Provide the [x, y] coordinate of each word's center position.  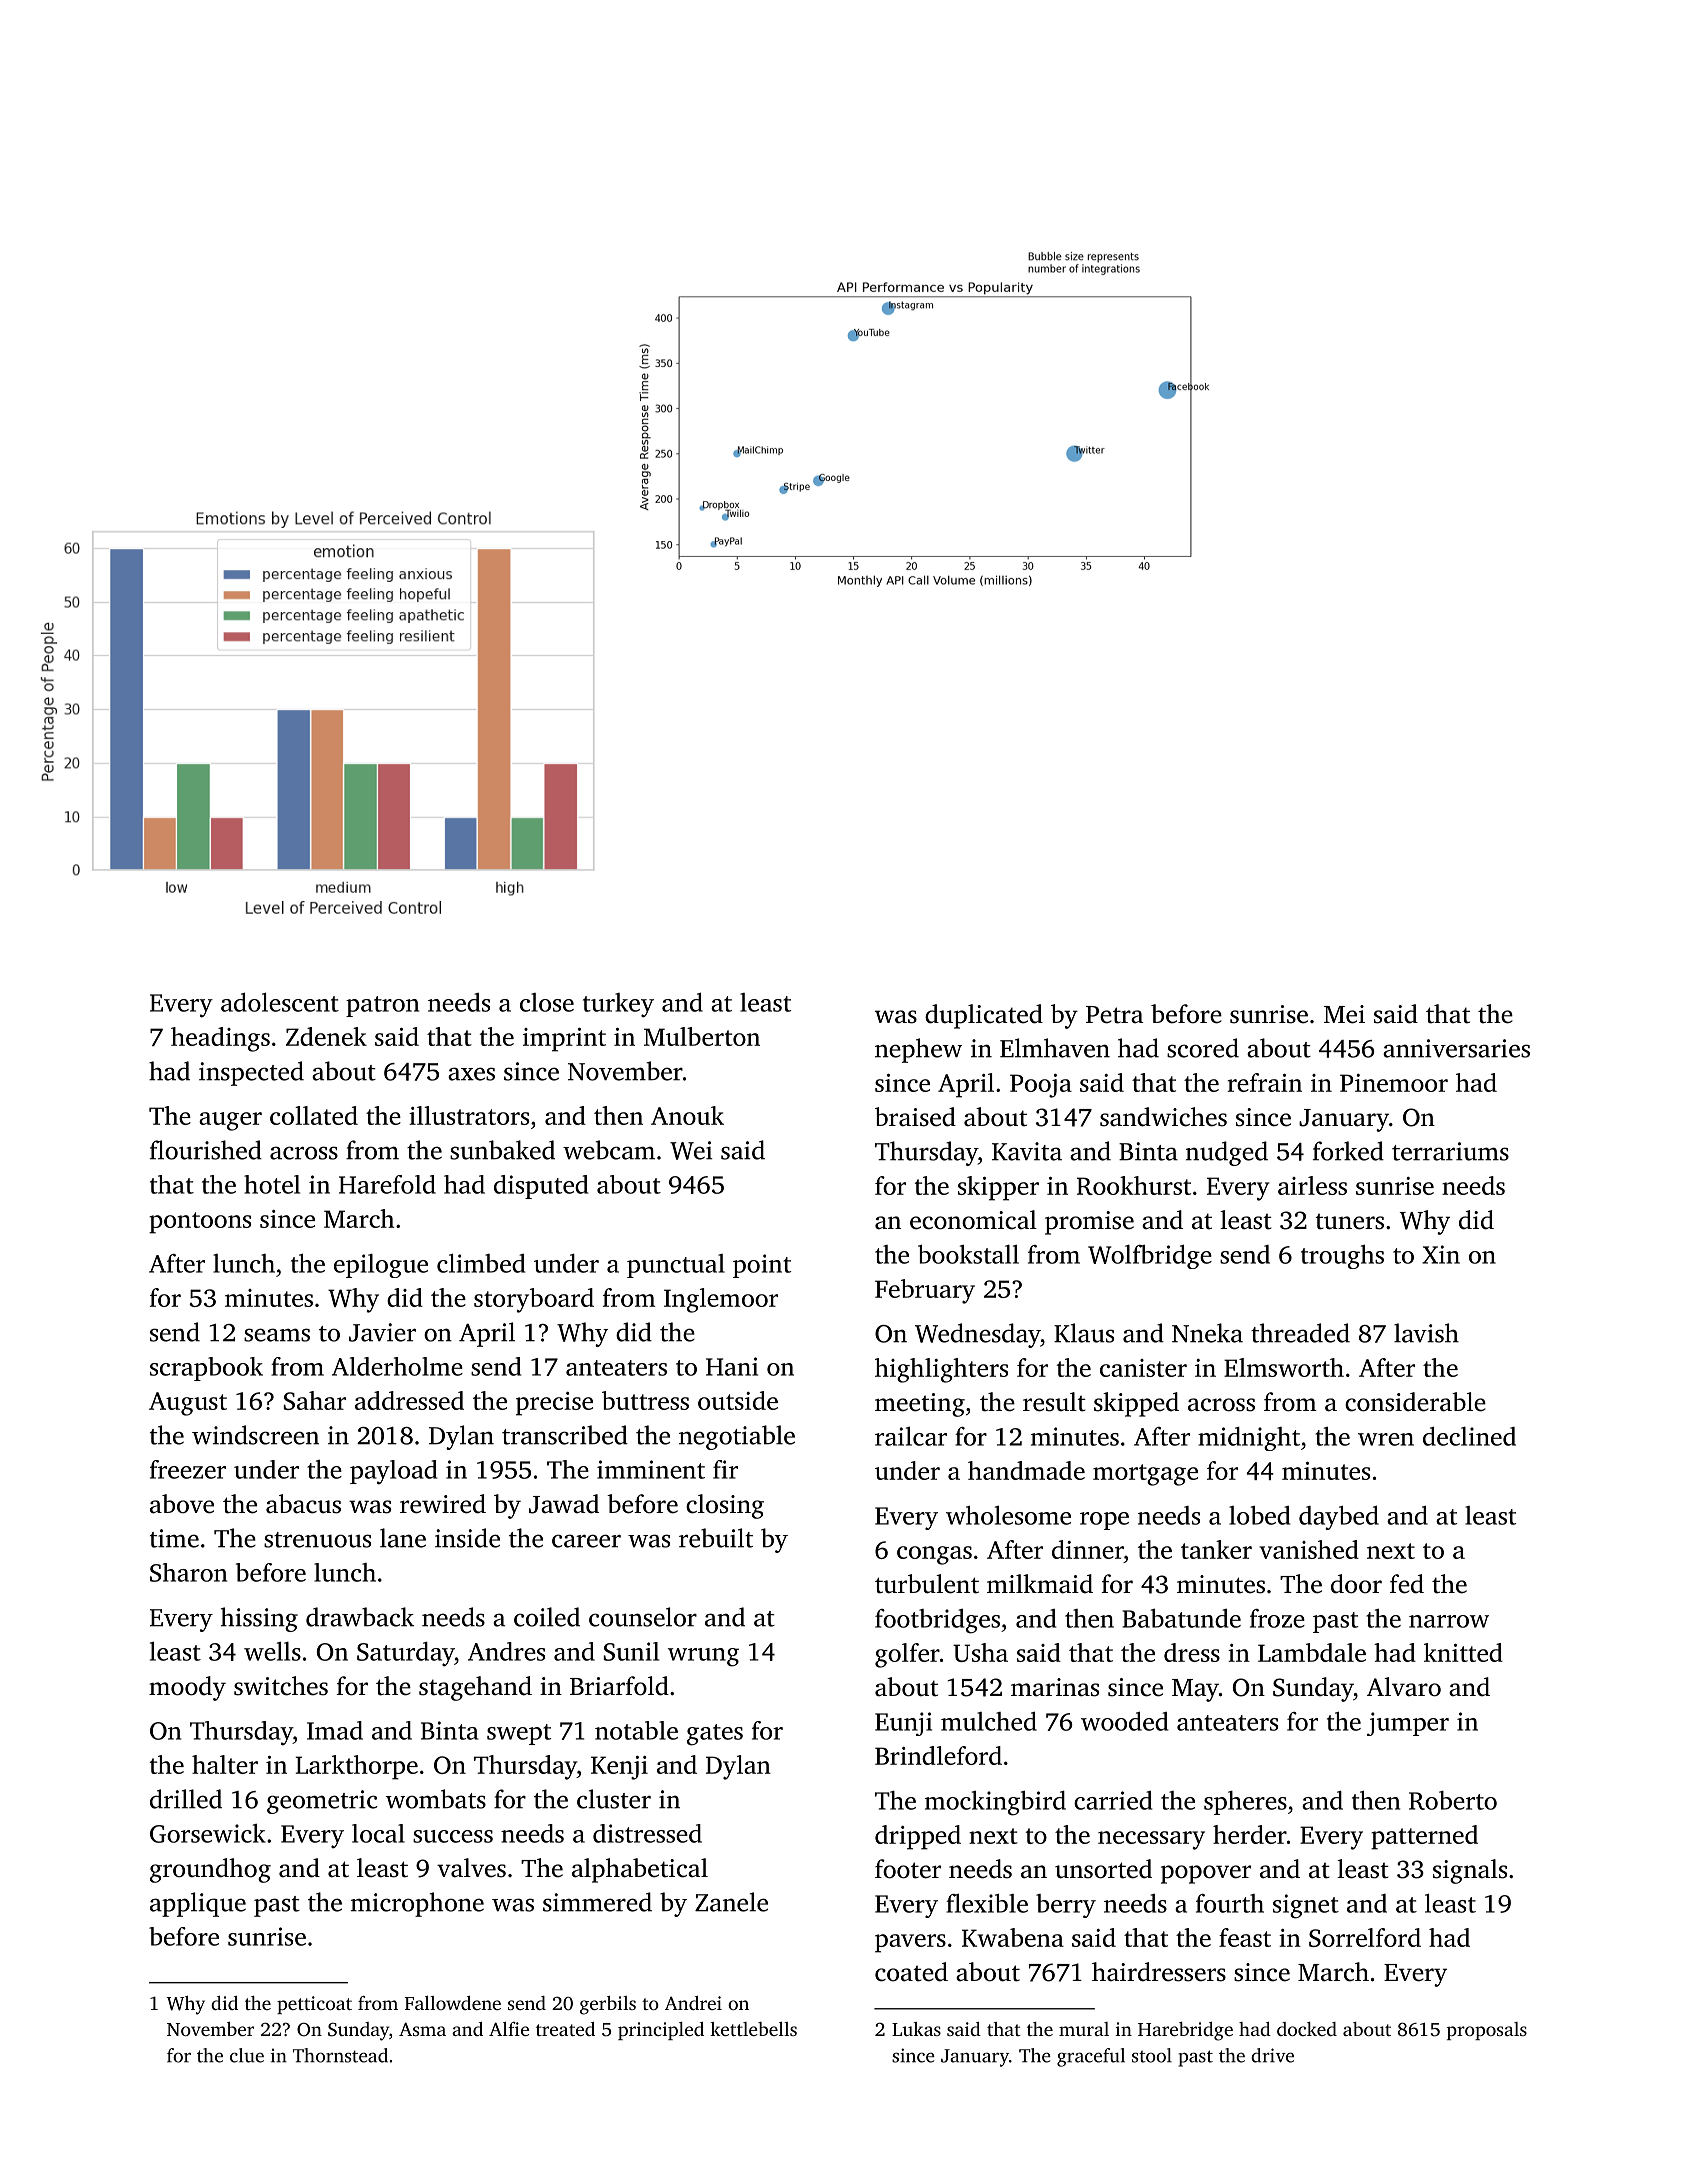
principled [661, 2031]
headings [220, 1039]
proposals [1487, 2031]
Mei [1344, 1014]
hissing [259, 1619]
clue [247, 2055]
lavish [1426, 1333]
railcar [911, 1436]
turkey [618, 1005]
